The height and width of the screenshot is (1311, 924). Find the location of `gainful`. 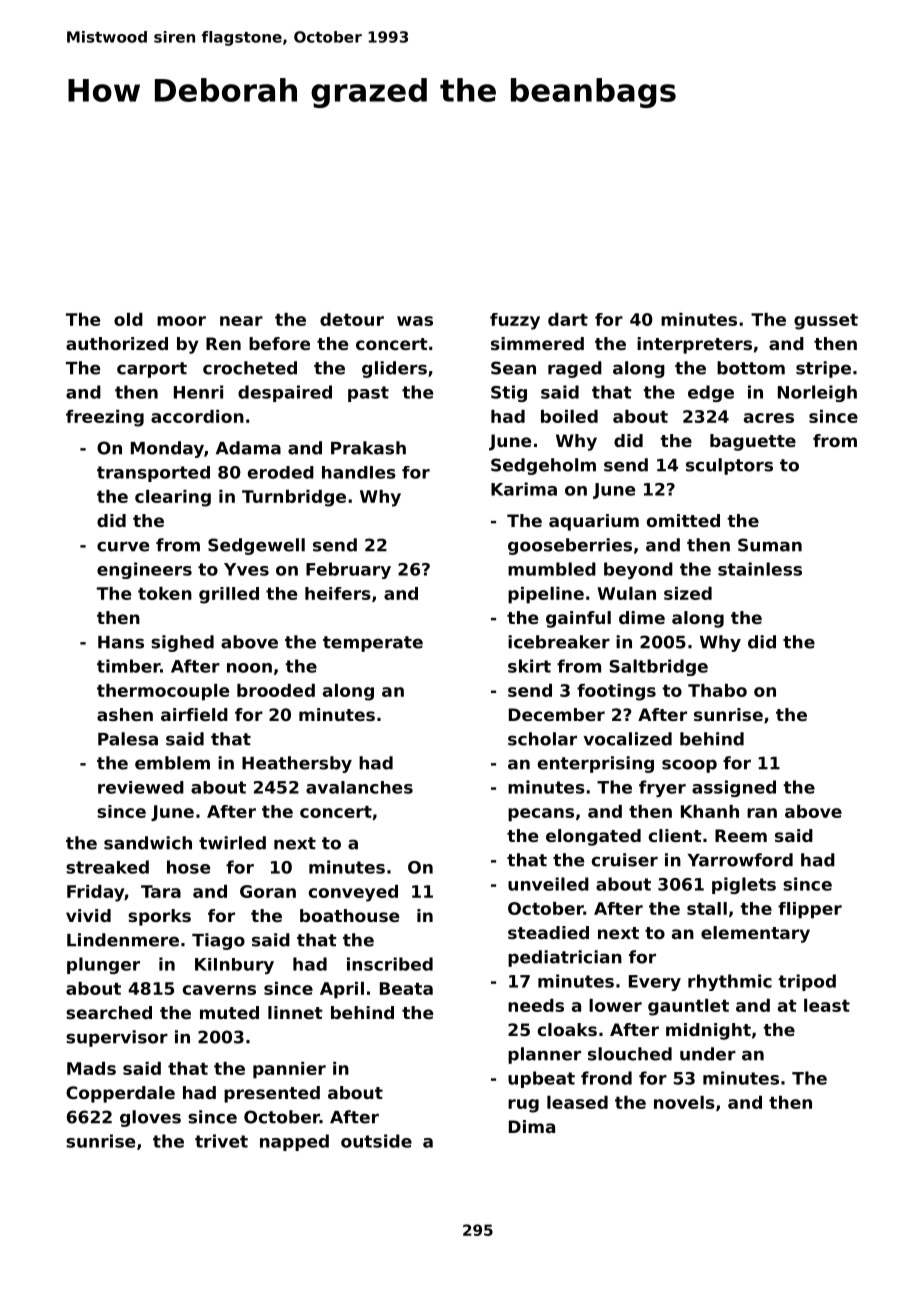

gainful is located at coordinates (578, 619).
